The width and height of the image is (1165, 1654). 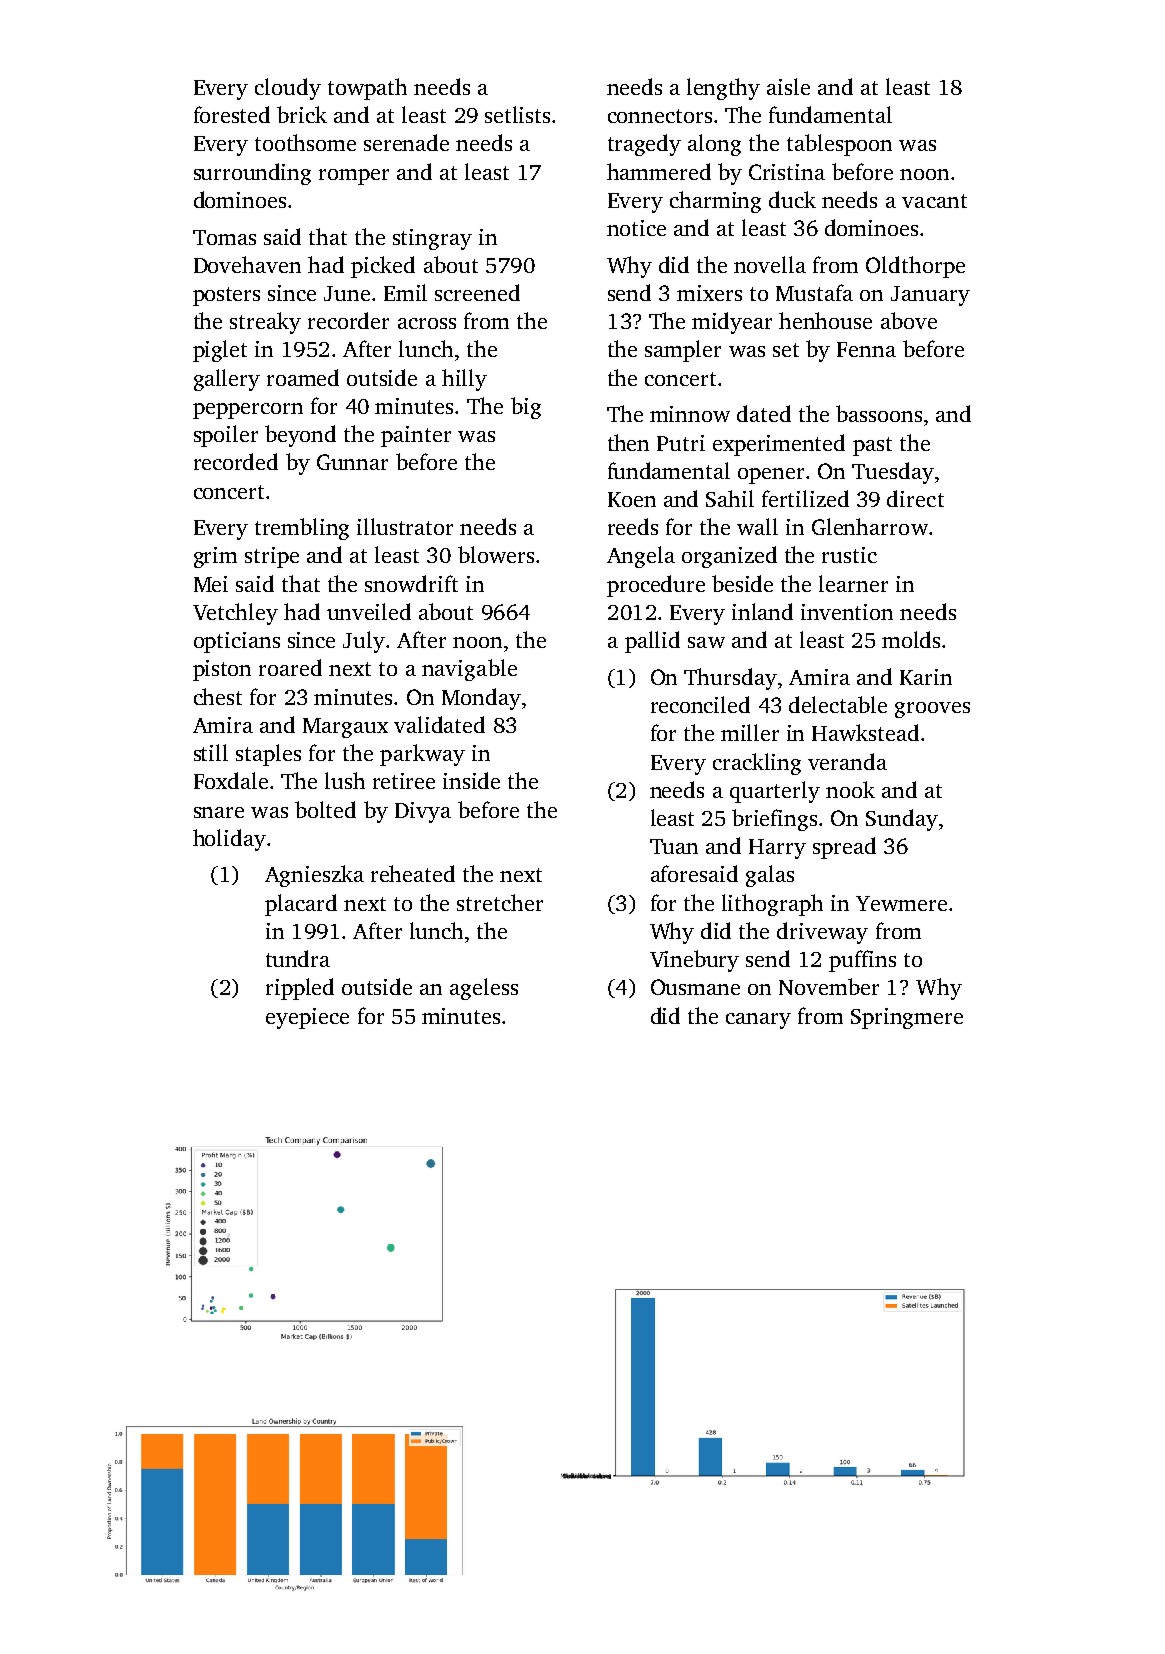 What do you see at coordinates (788, 86) in the image?
I see `aisle` at bounding box center [788, 86].
